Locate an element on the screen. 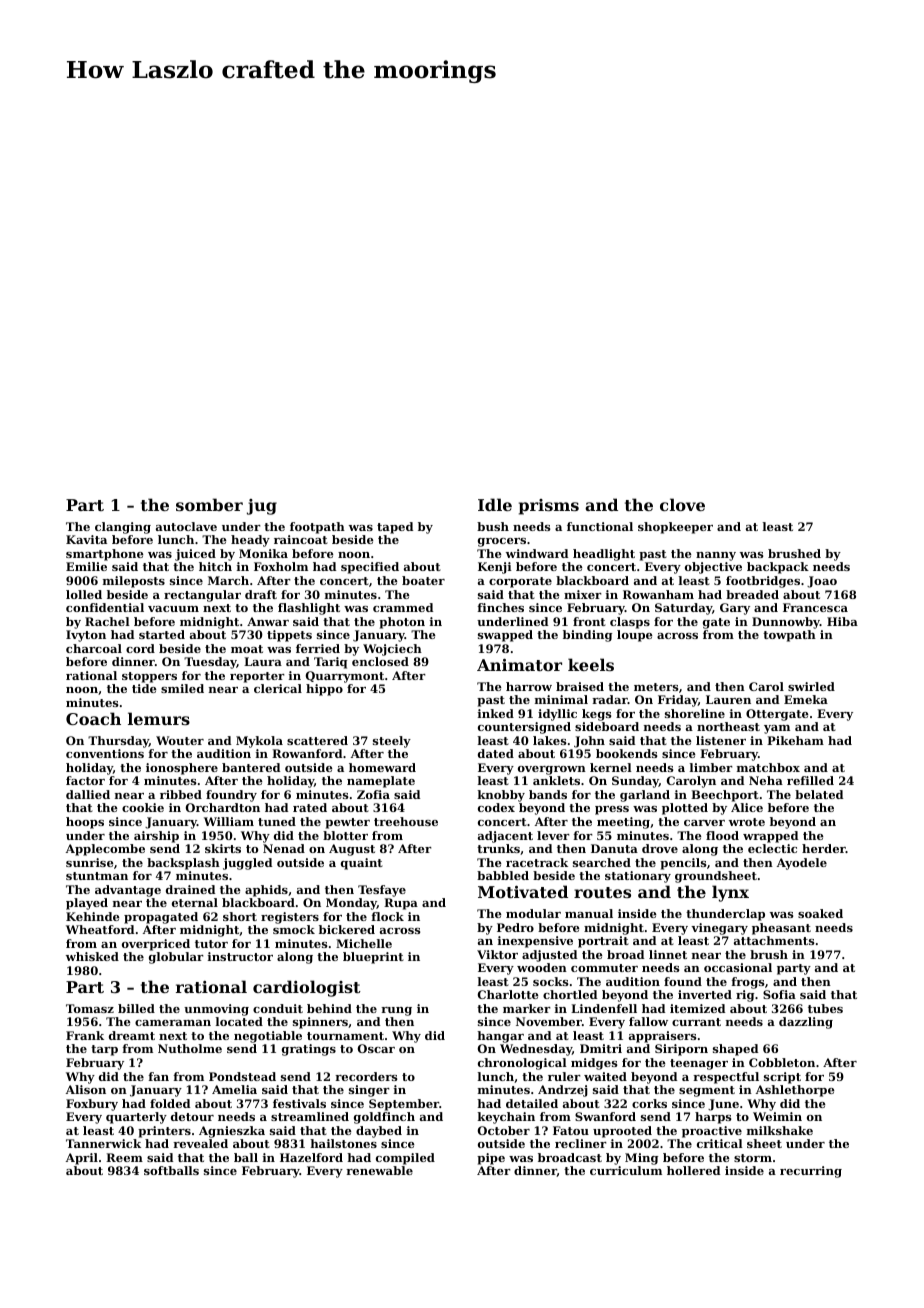 The image size is (924, 1308). Emilie is located at coordinates (86, 566).
